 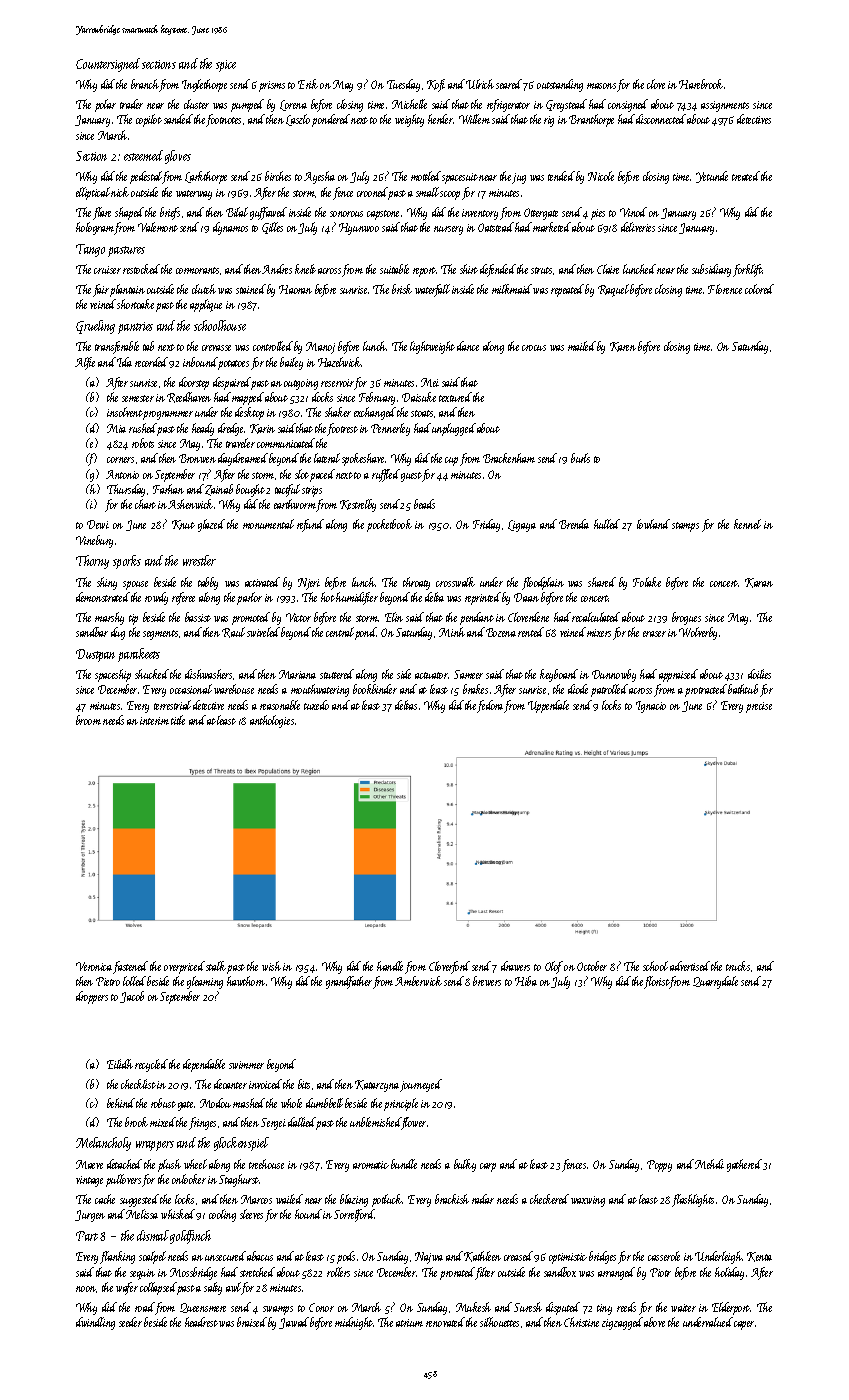 I want to click on Erik, so click(x=308, y=84).
